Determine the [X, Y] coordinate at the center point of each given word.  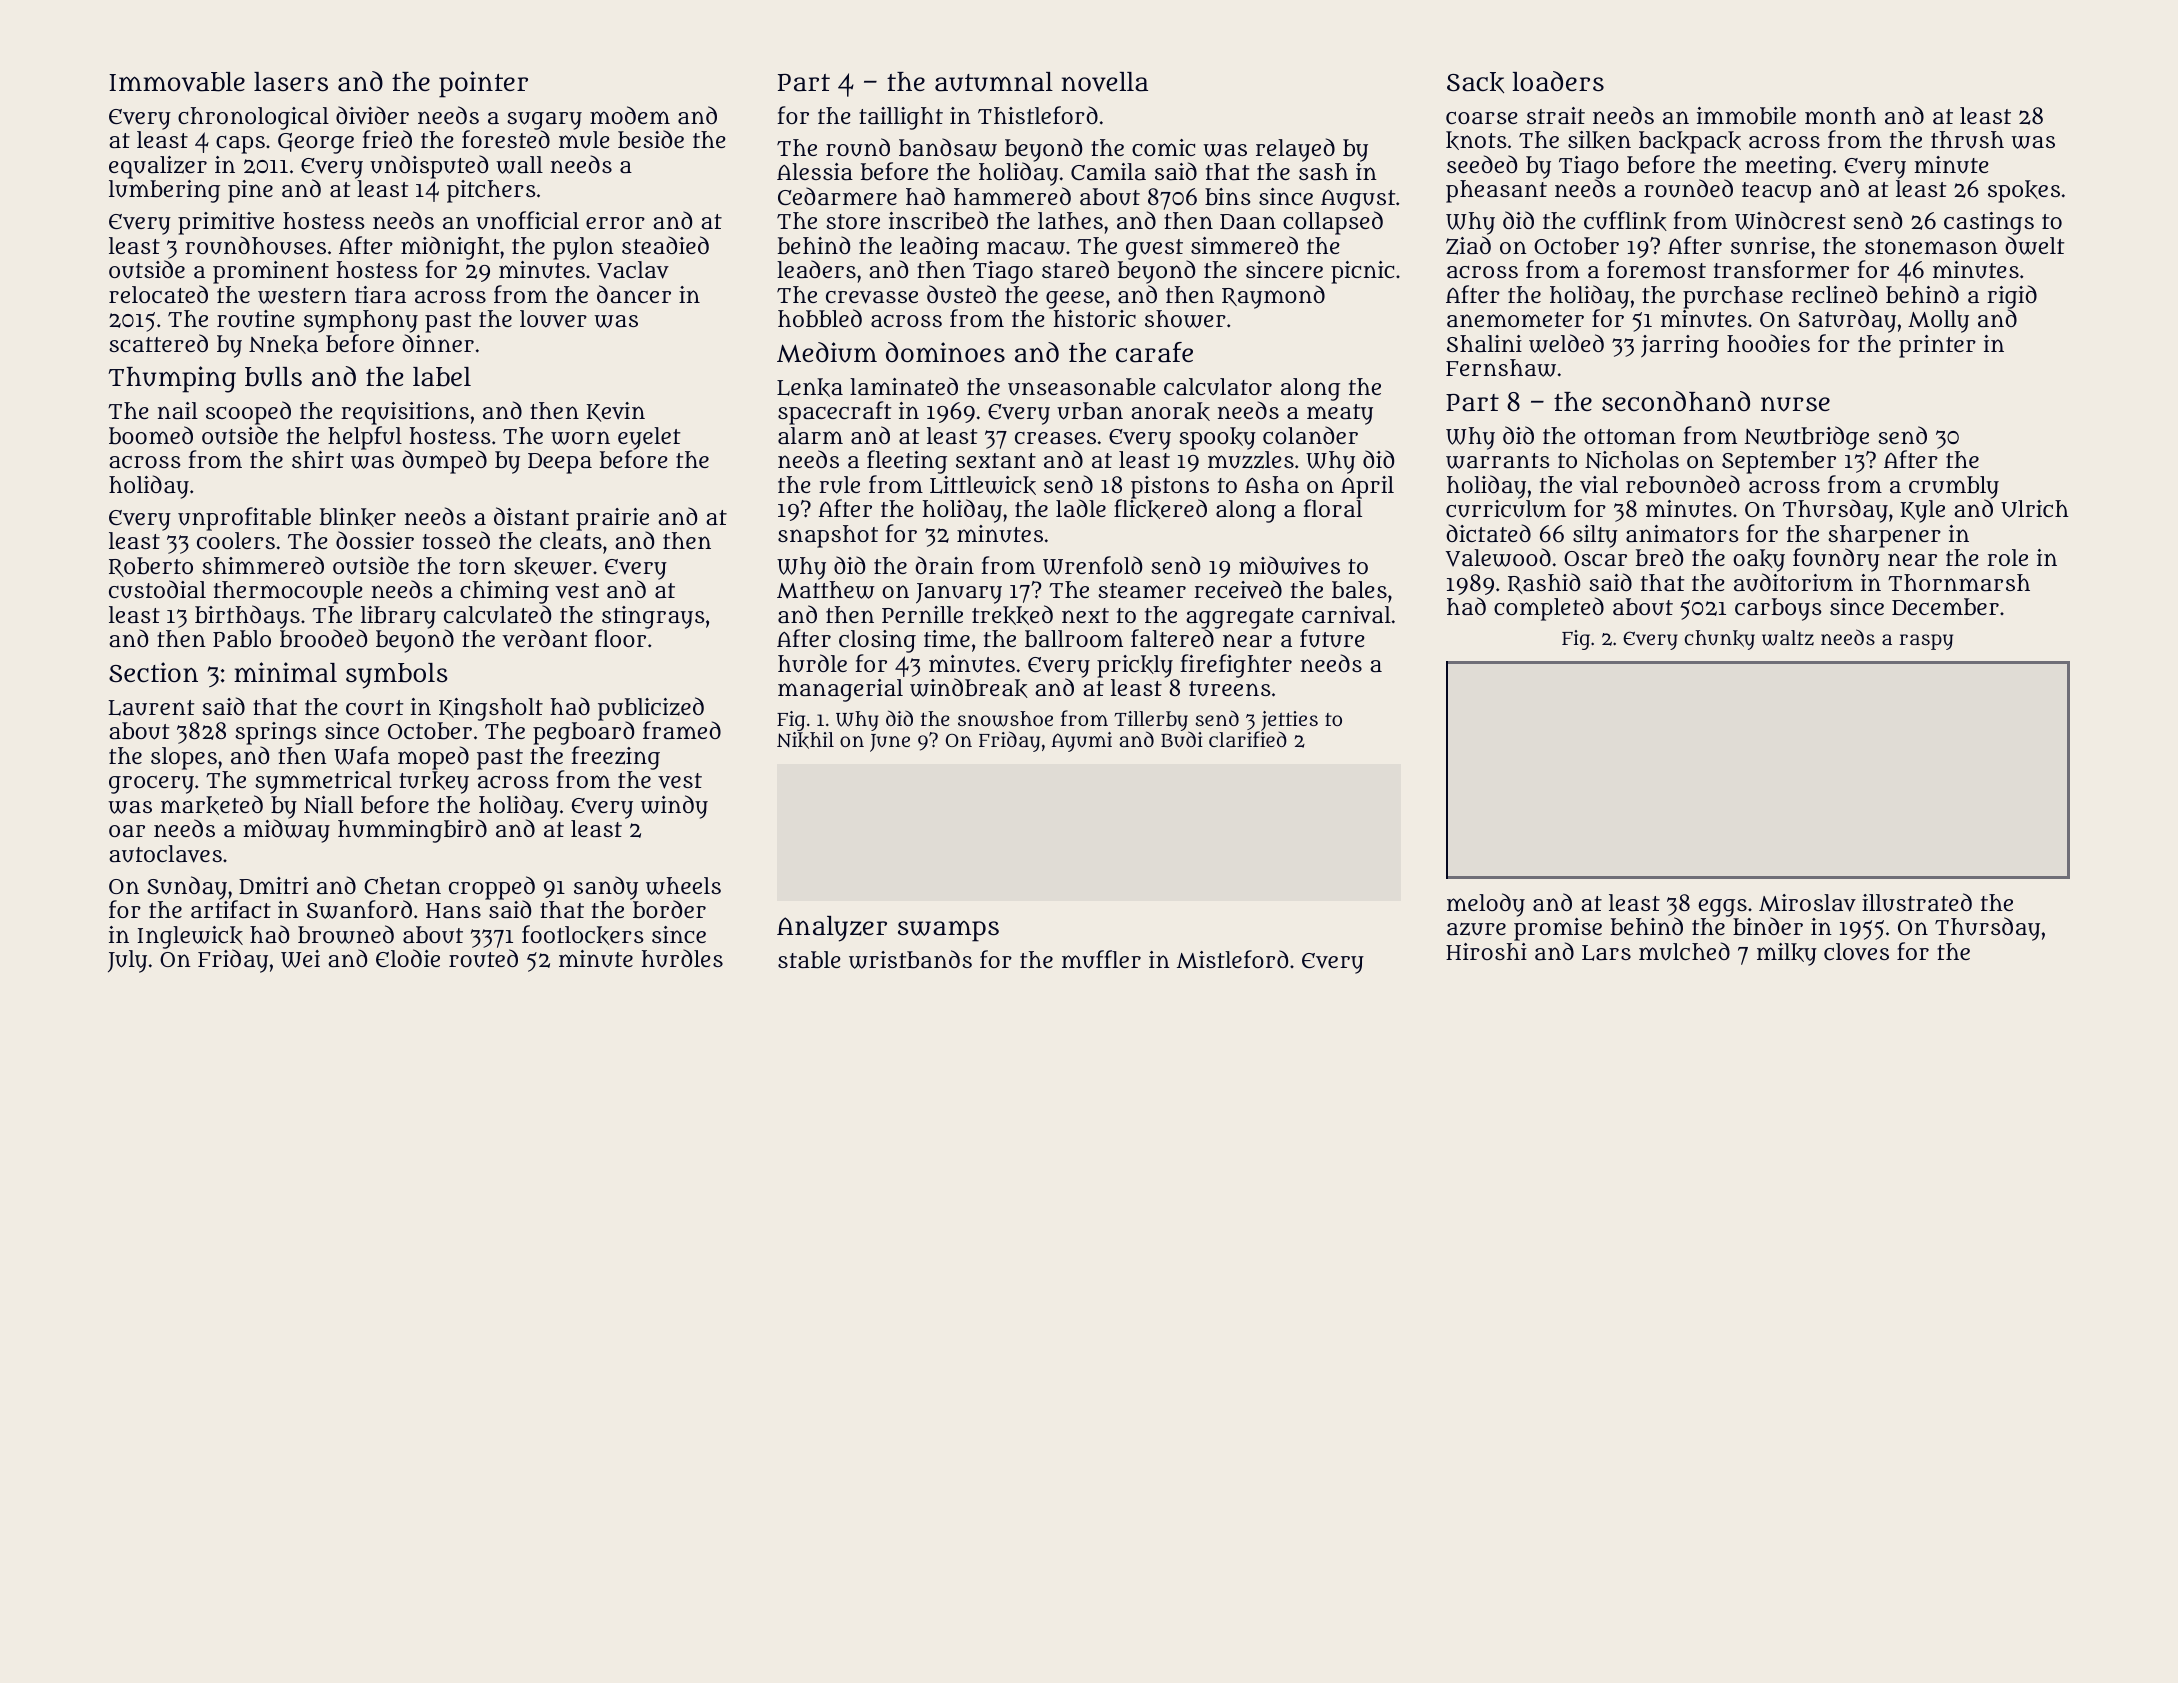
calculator [1218, 387]
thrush [1967, 140]
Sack [1475, 82]
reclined [1834, 294]
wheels [683, 886]
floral [1332, 508]
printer [1937, 346]
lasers [291, 82]
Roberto [151, 567]
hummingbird [412, 831]
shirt [318, 459]
